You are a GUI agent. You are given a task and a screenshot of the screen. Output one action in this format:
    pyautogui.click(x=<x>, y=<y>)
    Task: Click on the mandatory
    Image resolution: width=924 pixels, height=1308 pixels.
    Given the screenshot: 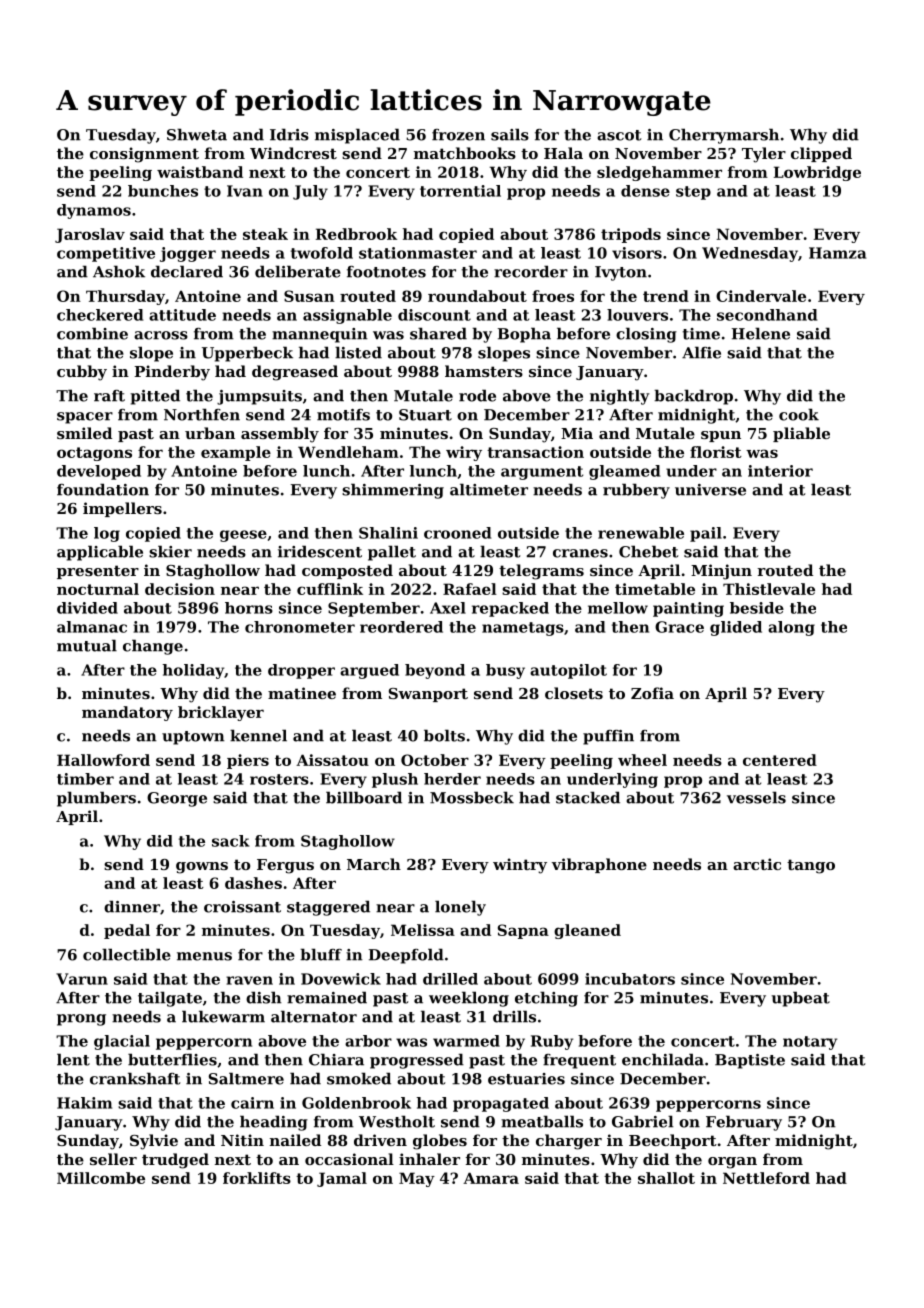 What is the action you would take?
    pyautogui.click(x=127, y=713)
